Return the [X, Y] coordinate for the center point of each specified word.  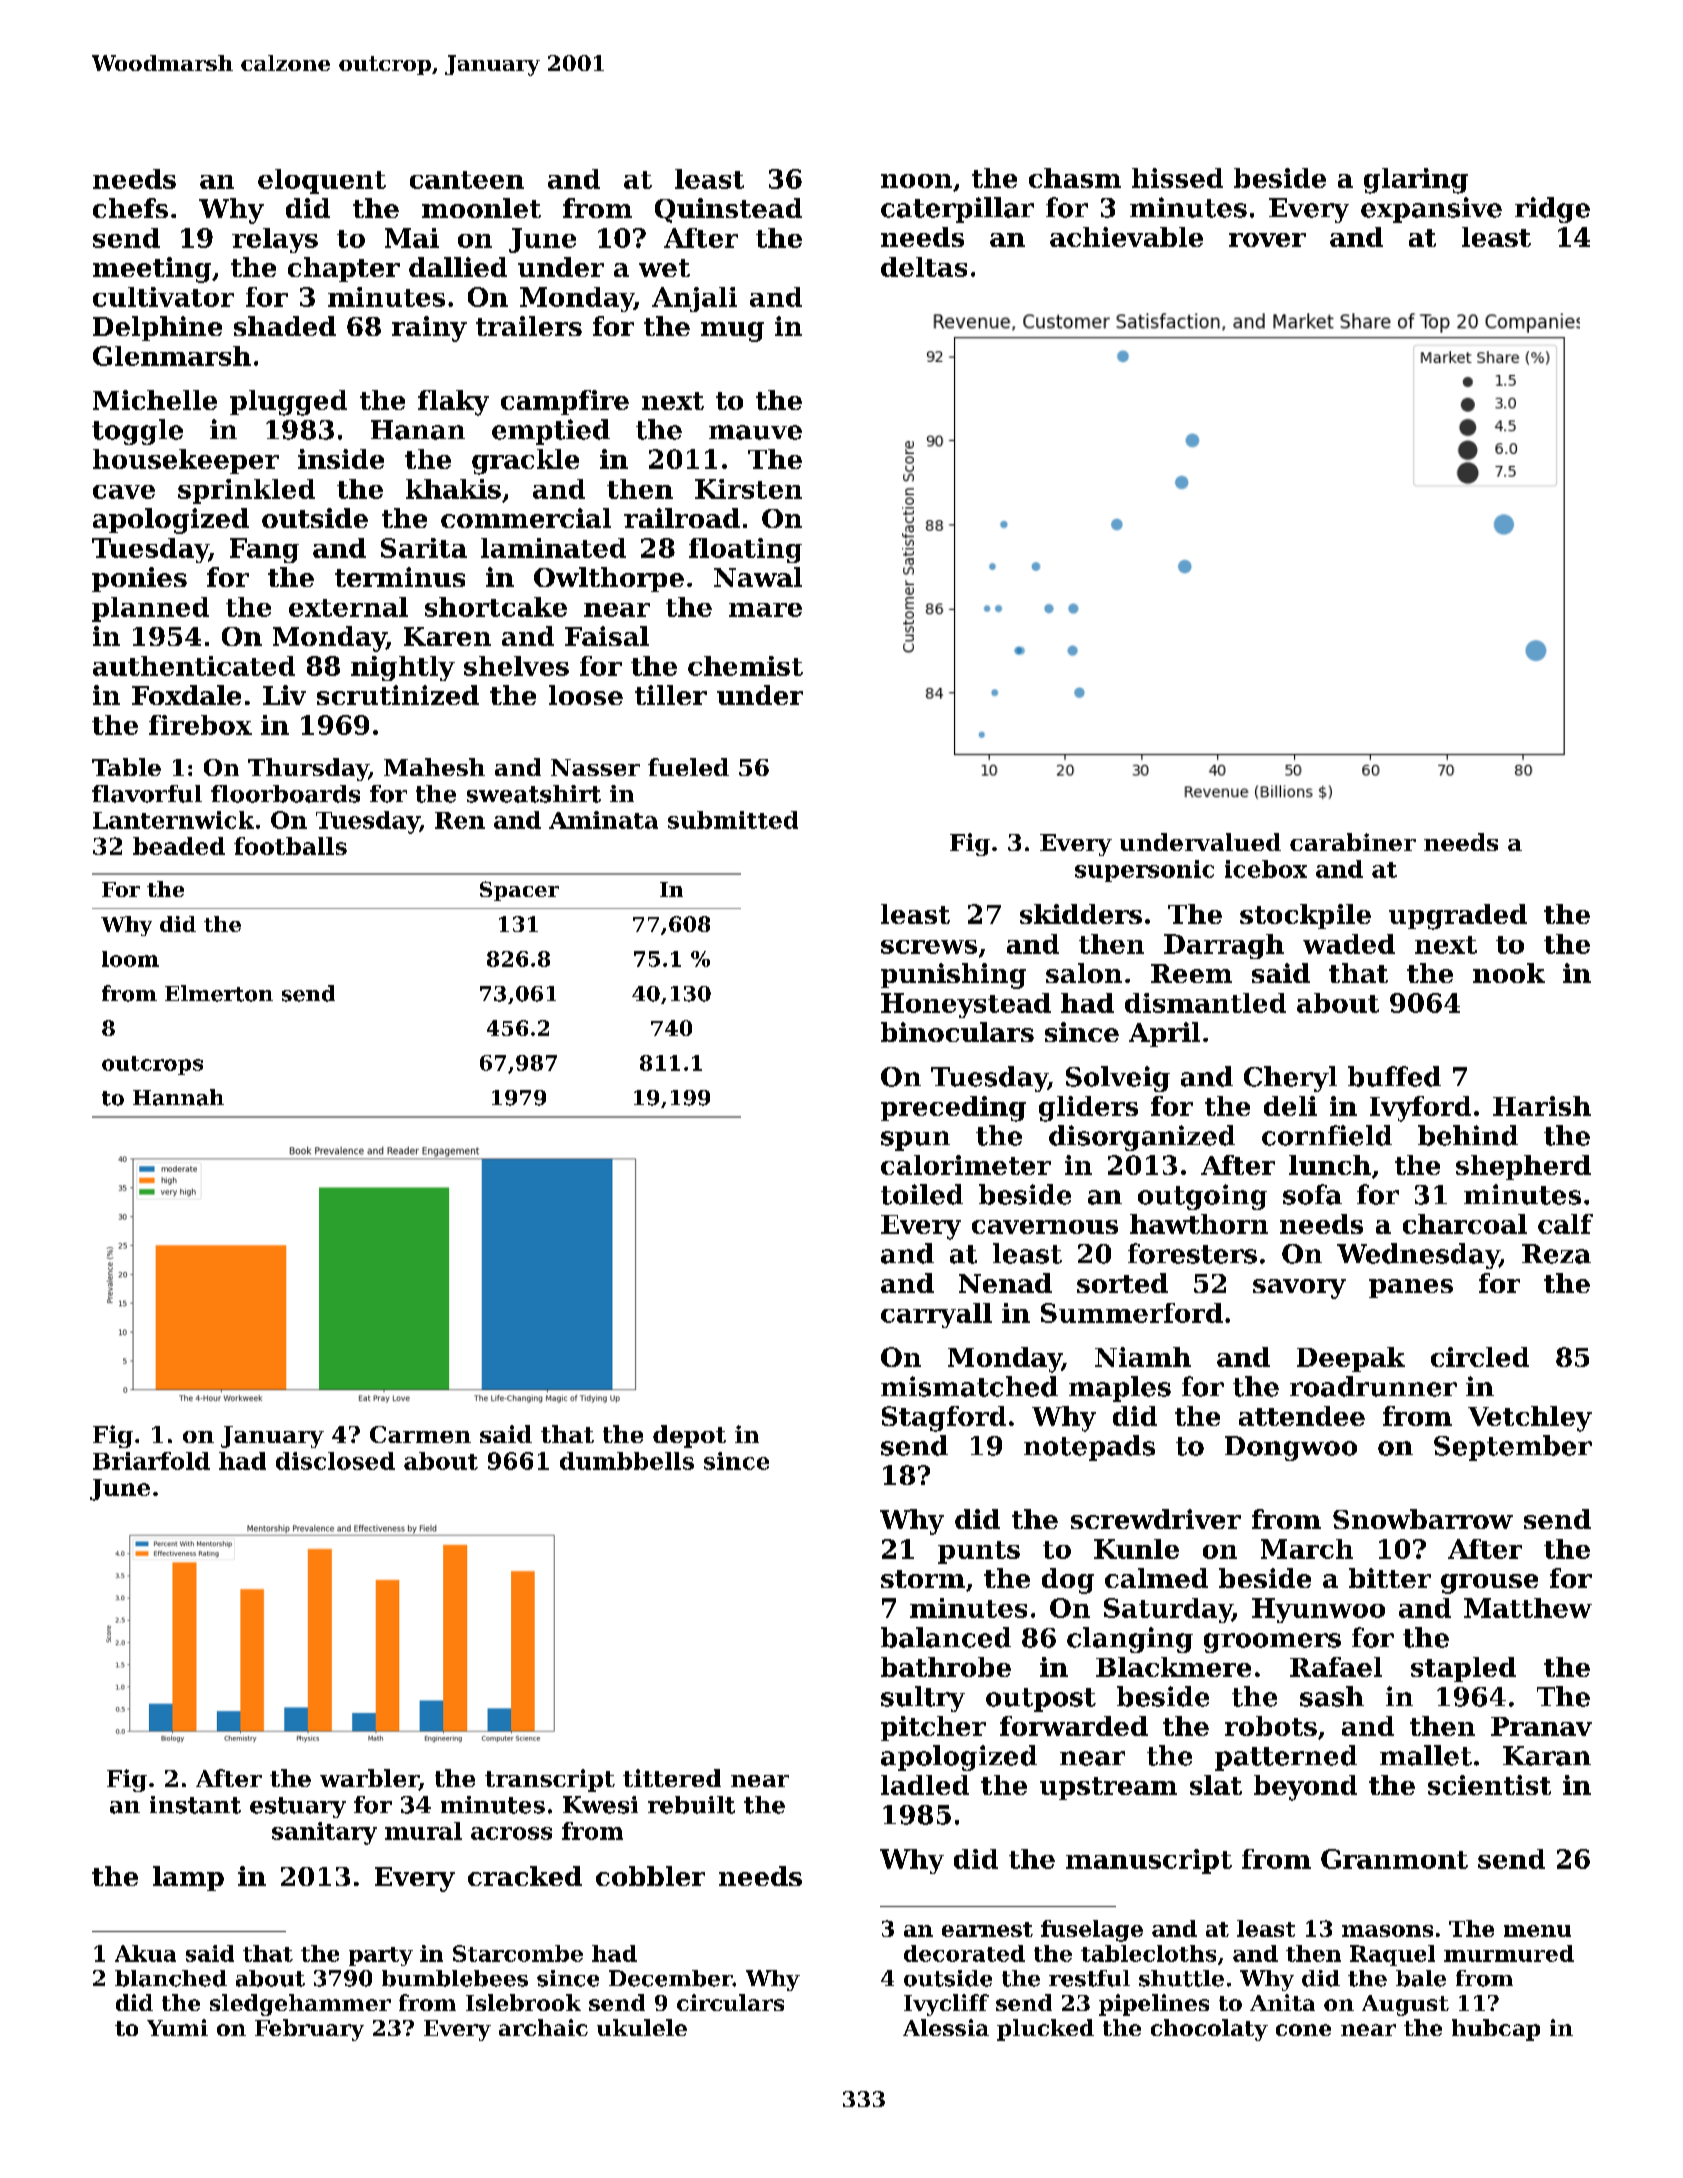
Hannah [178, 1097]
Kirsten [748, 489]
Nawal [758, 577]
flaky [453, 403]
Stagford [944, 1419]
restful [1089, 1978]
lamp [188, 1878]
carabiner [1353, 842]
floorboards [285, 794]
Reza [1556, 1254]
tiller [671, 695]
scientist [1489, 1785]
